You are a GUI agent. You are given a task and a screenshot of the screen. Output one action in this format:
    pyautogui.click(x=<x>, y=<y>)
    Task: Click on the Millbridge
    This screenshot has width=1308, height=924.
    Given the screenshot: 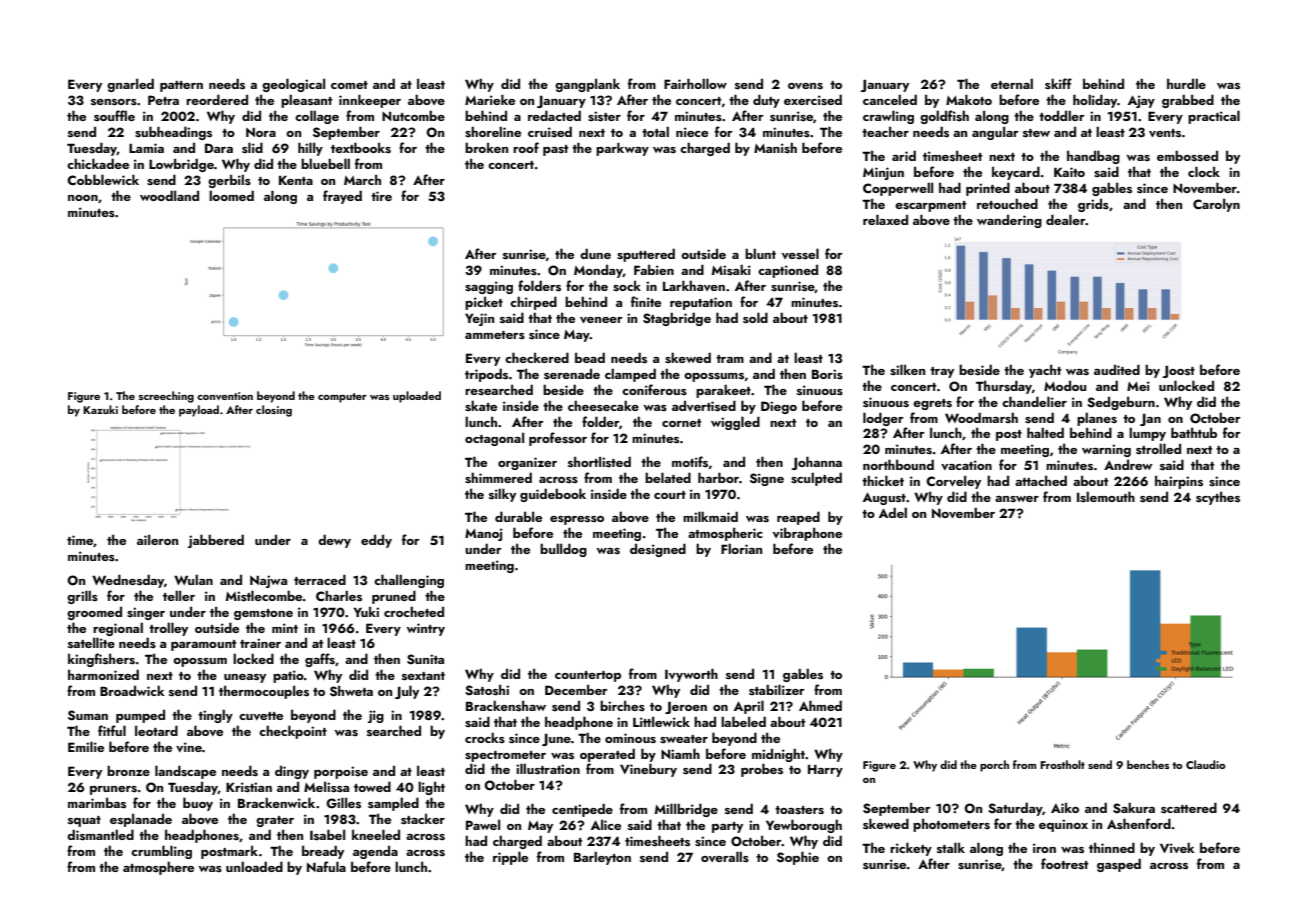 What is the action you would take?
    pyautogui.click(x=686, y=810)
